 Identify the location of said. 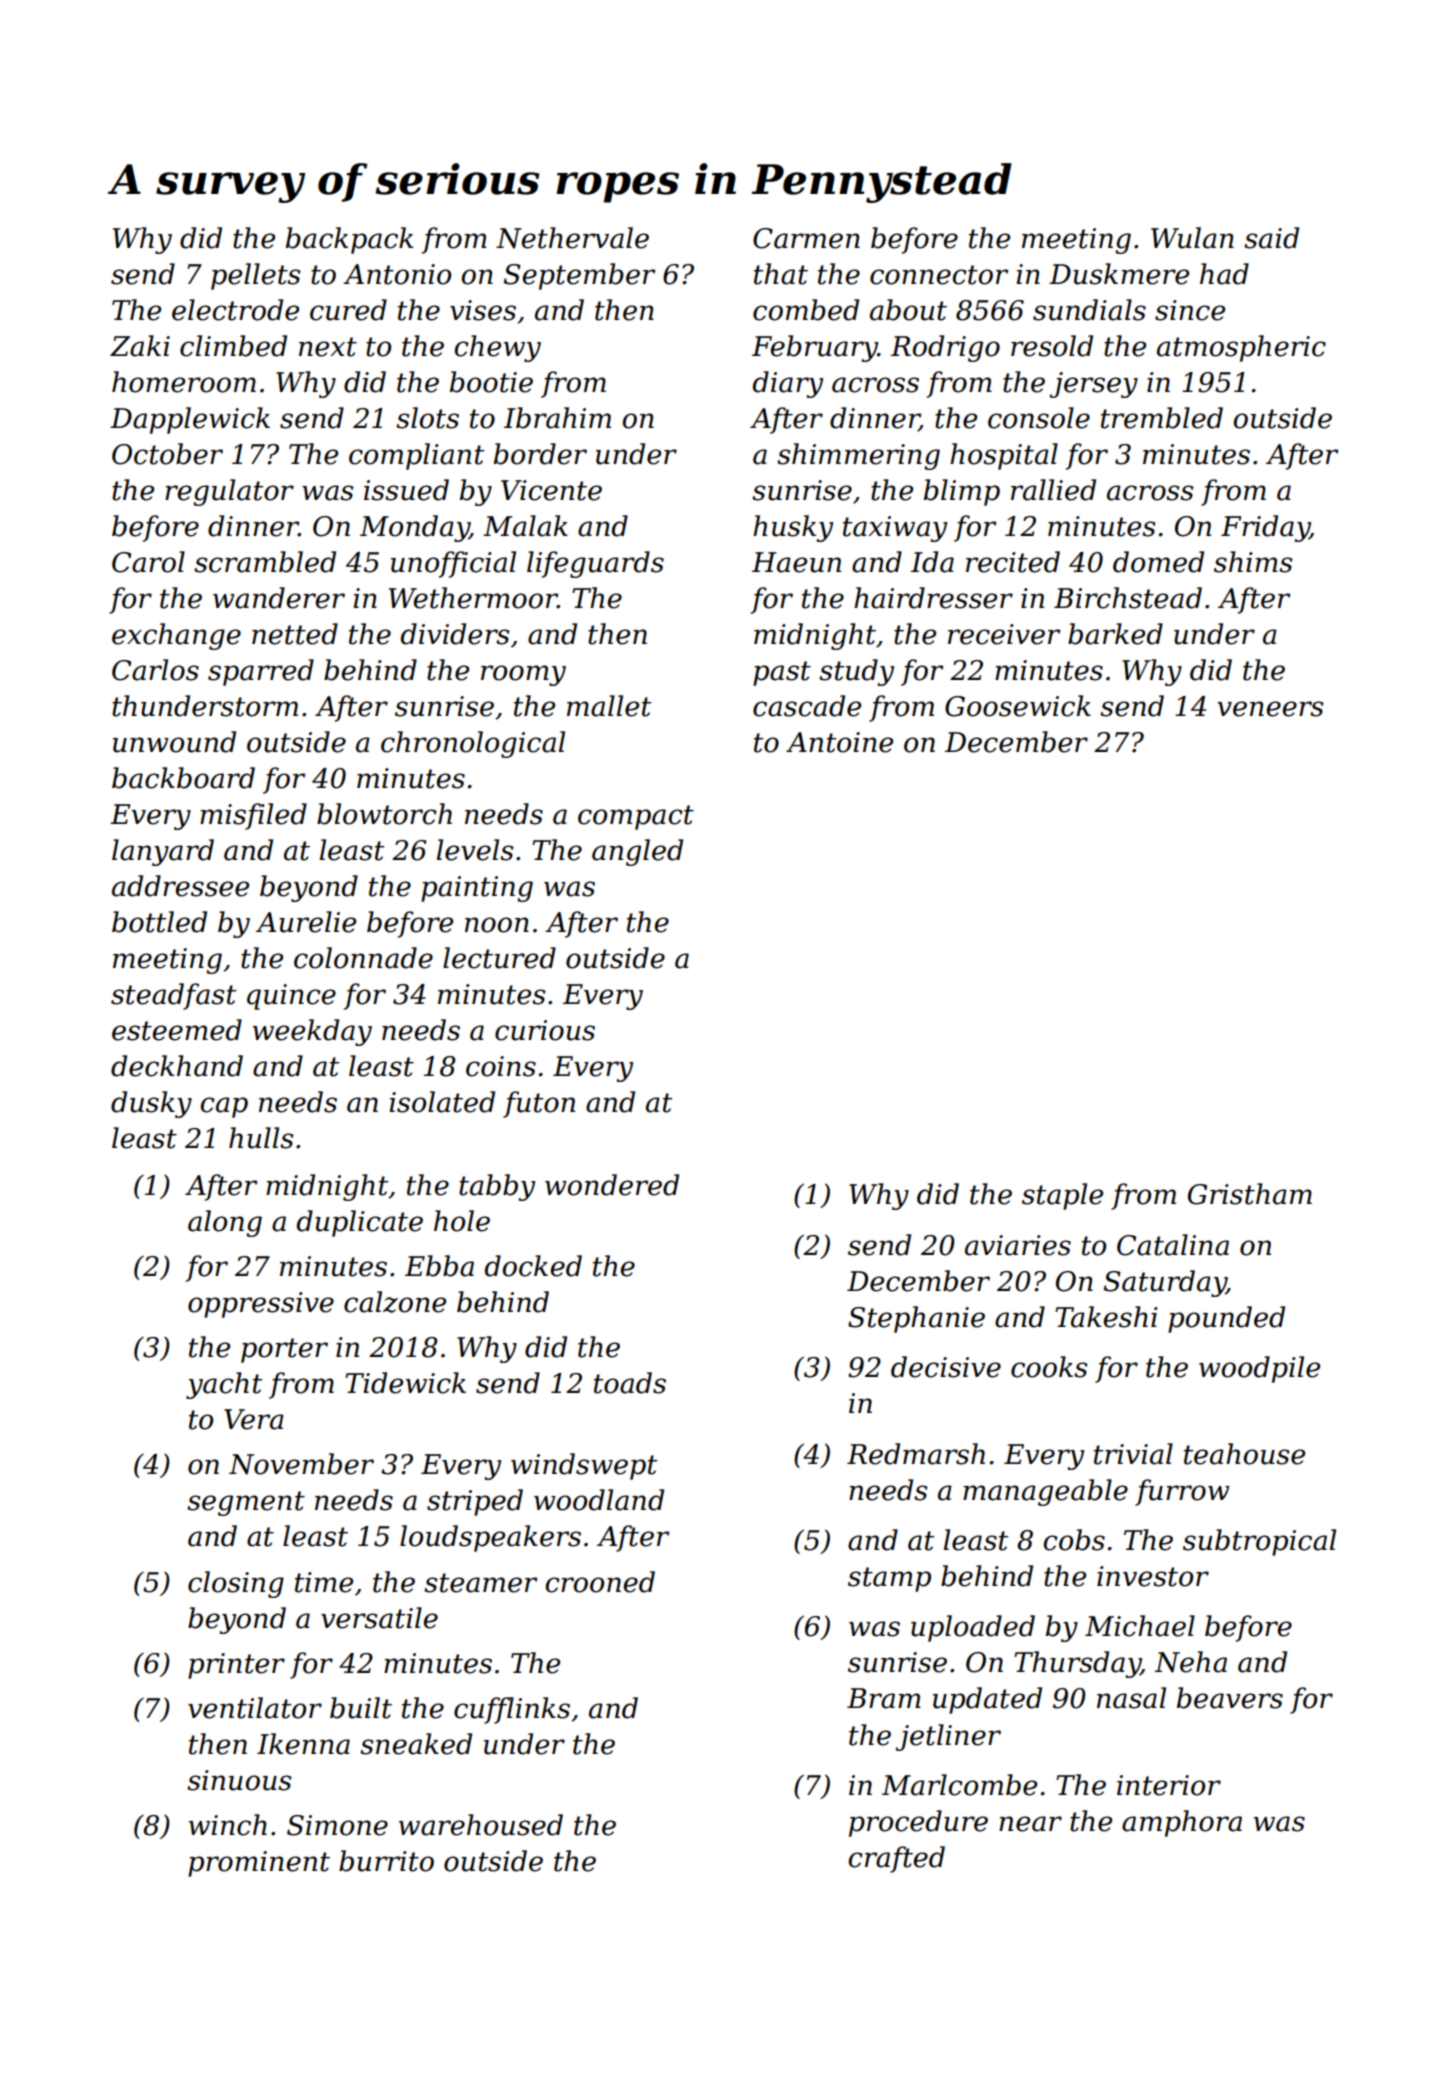
(1271, 238).
